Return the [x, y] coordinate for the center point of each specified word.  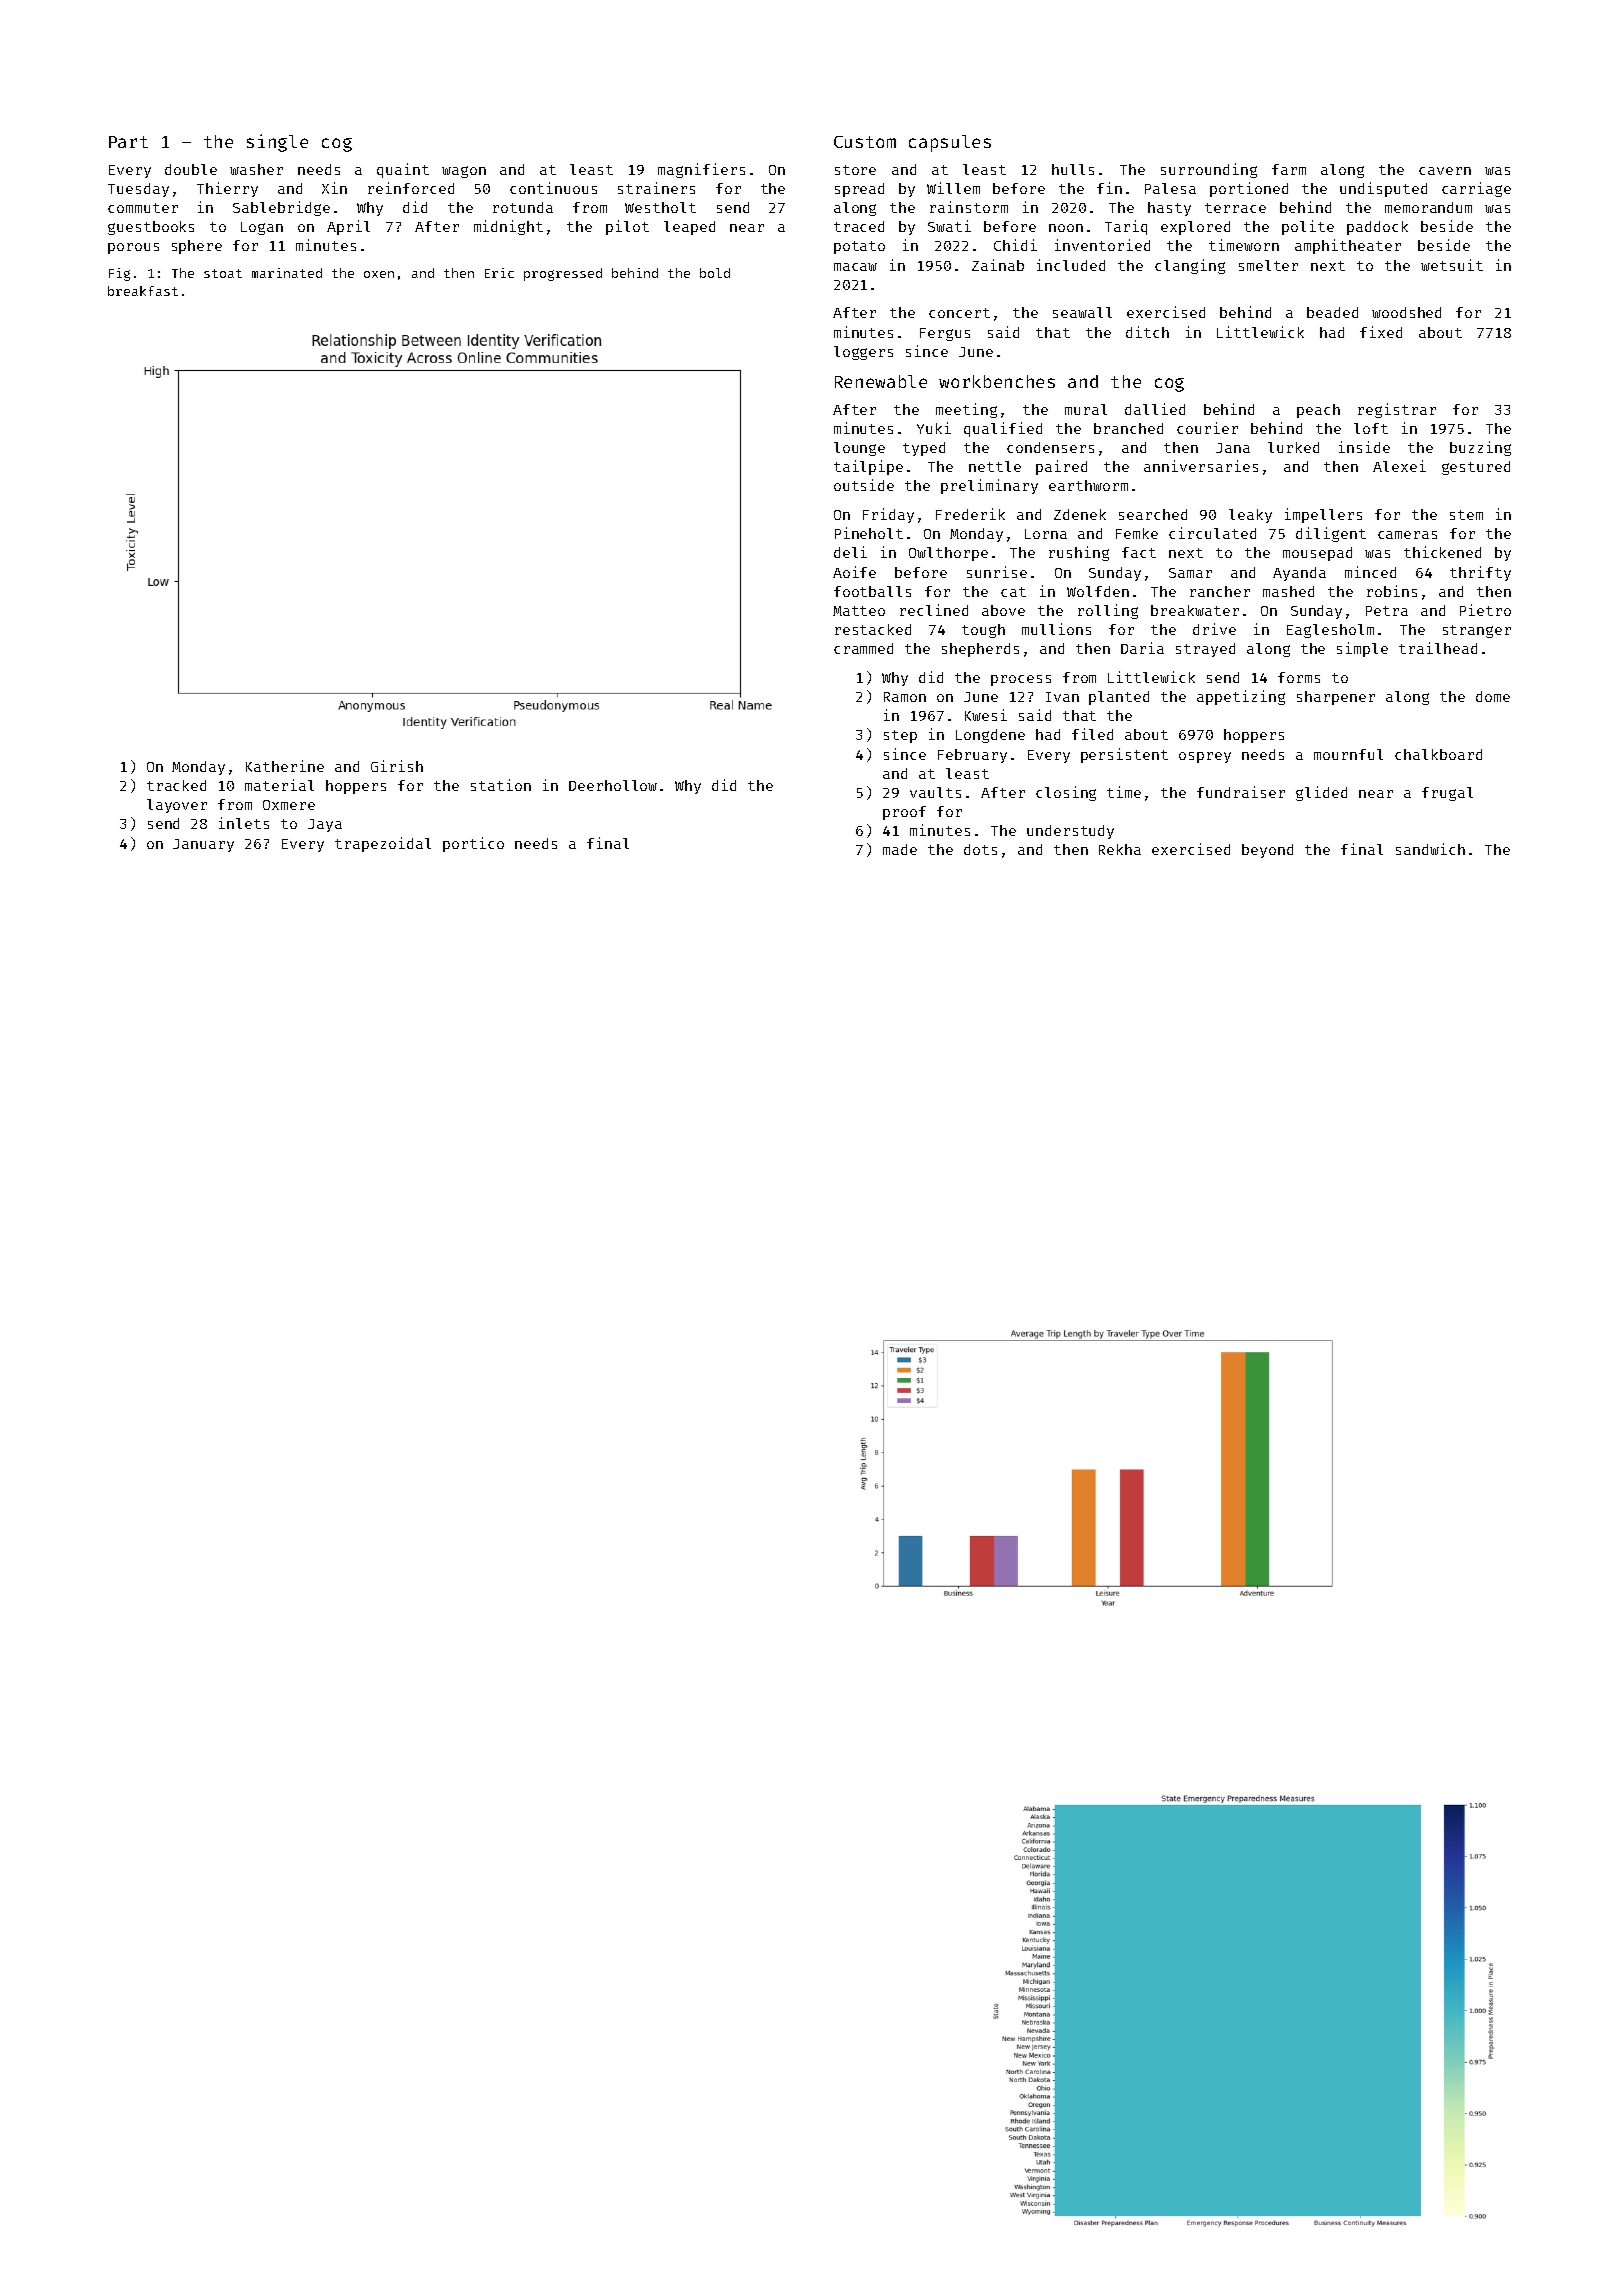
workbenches [997, 381]
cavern [1445, 171]
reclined [934, 610]
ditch [1147, 332]
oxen [379, 274]
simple [1362, 649]
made [900, 849]
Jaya [325, 825]
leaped [689, 228]
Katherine [285, 766]
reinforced [411, 188]
